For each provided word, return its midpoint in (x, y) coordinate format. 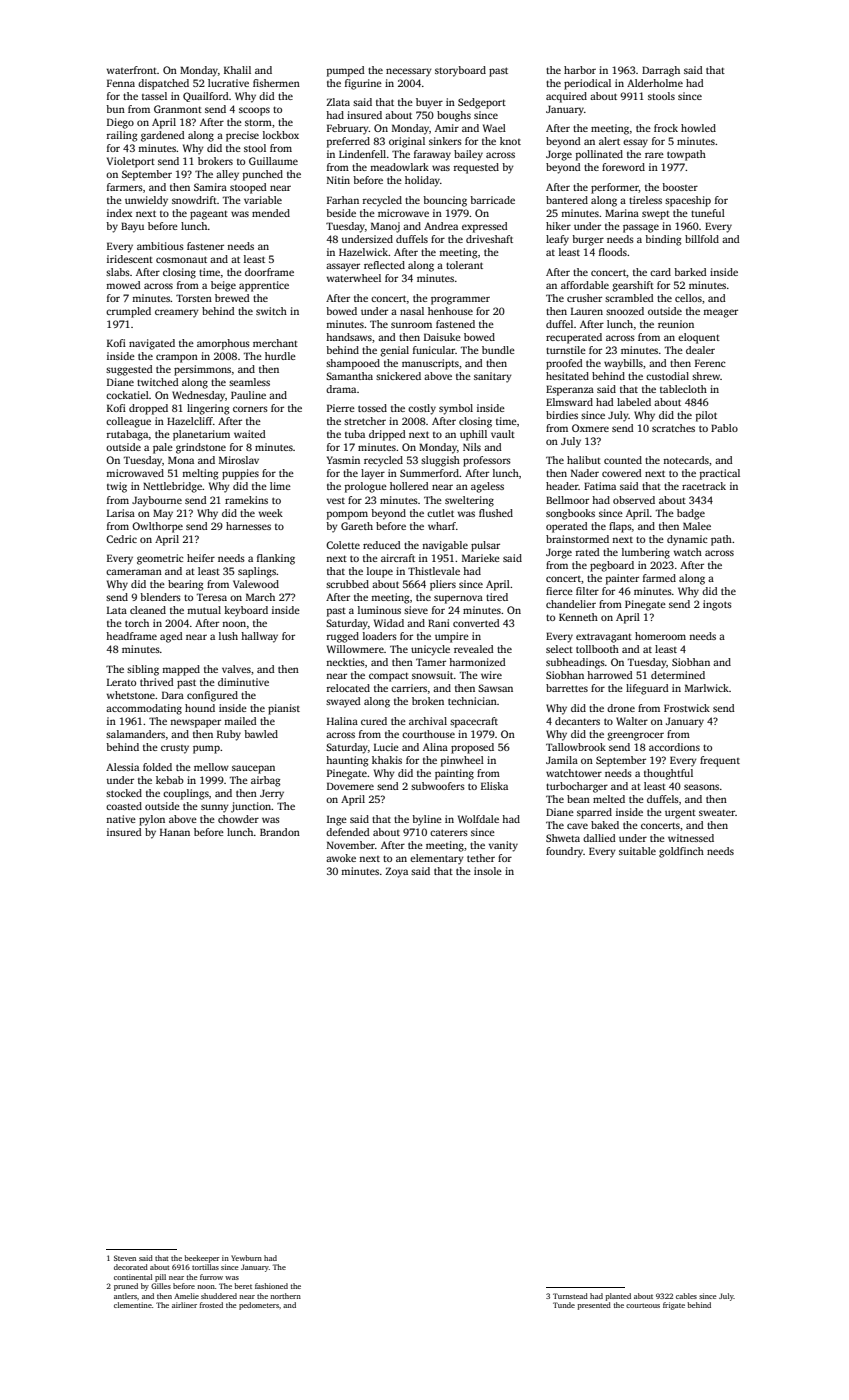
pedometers (259, 1306)
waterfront (132, 70)
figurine (363, 84)
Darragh (661, 71)
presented (594, 1306)
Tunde (564, 1305)
